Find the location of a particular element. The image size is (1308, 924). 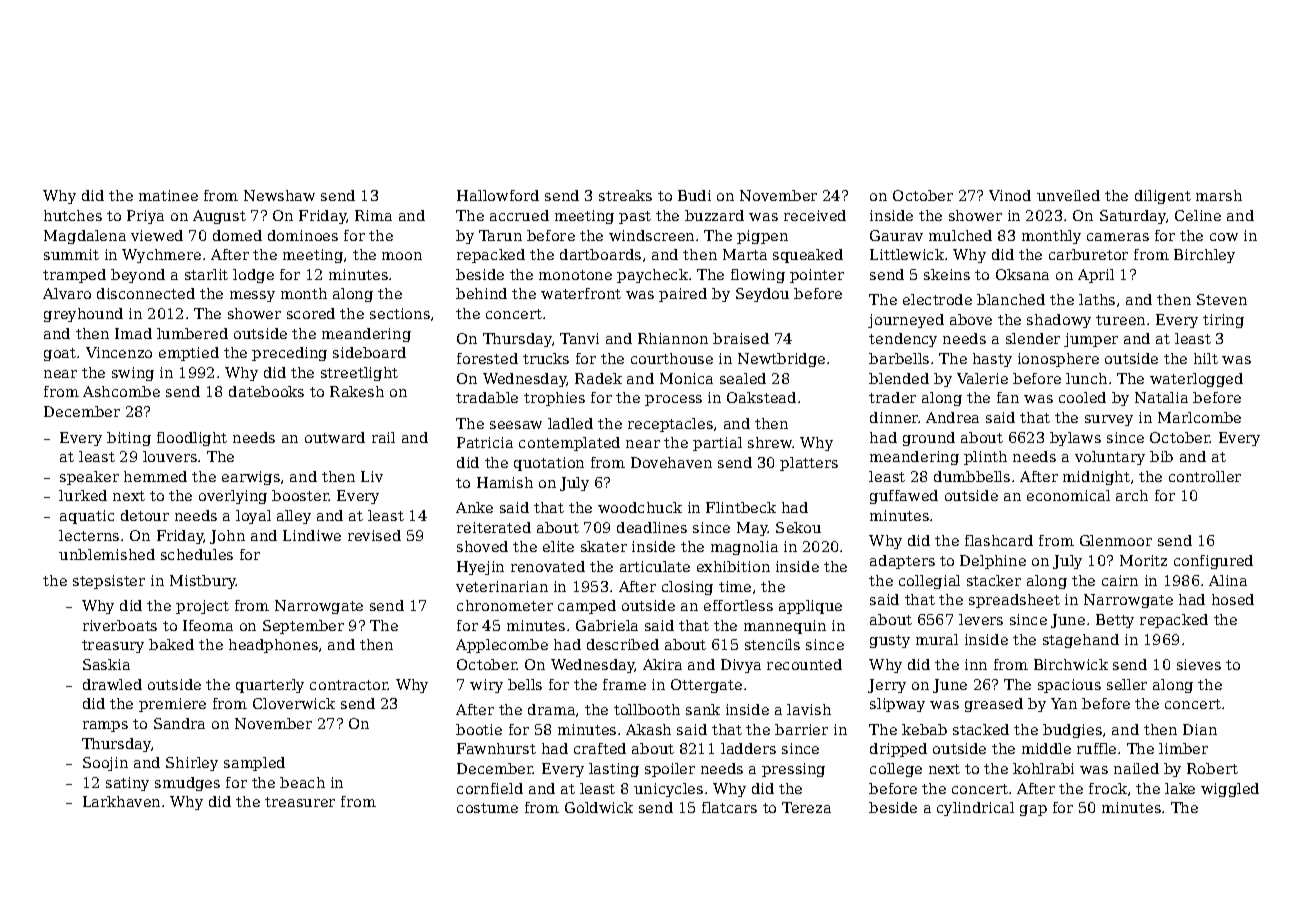

mulched is located at coordinates (960, 235).
